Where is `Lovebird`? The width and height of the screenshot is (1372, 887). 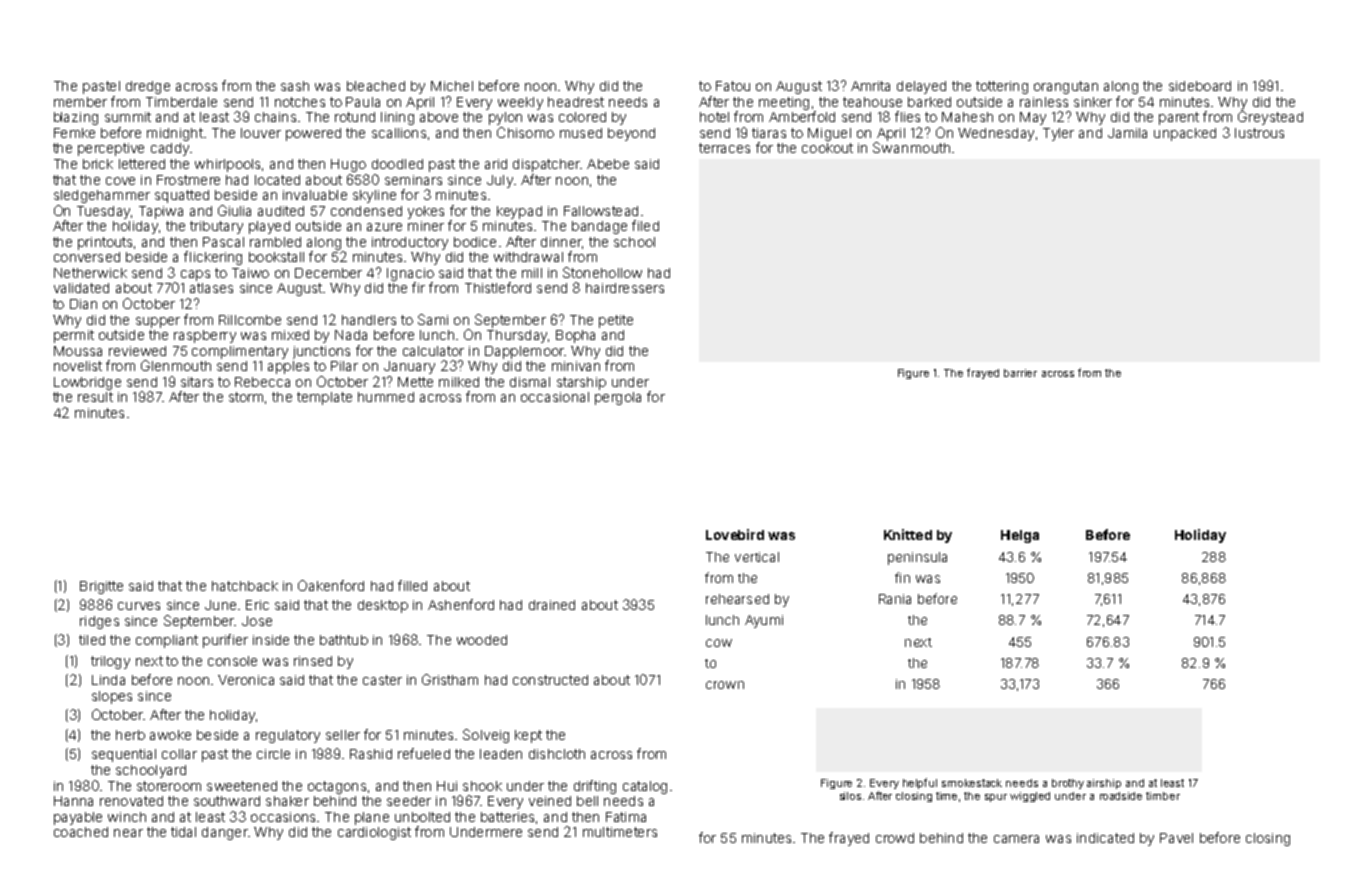 Lovebird is located at coordinates (735, 534).
